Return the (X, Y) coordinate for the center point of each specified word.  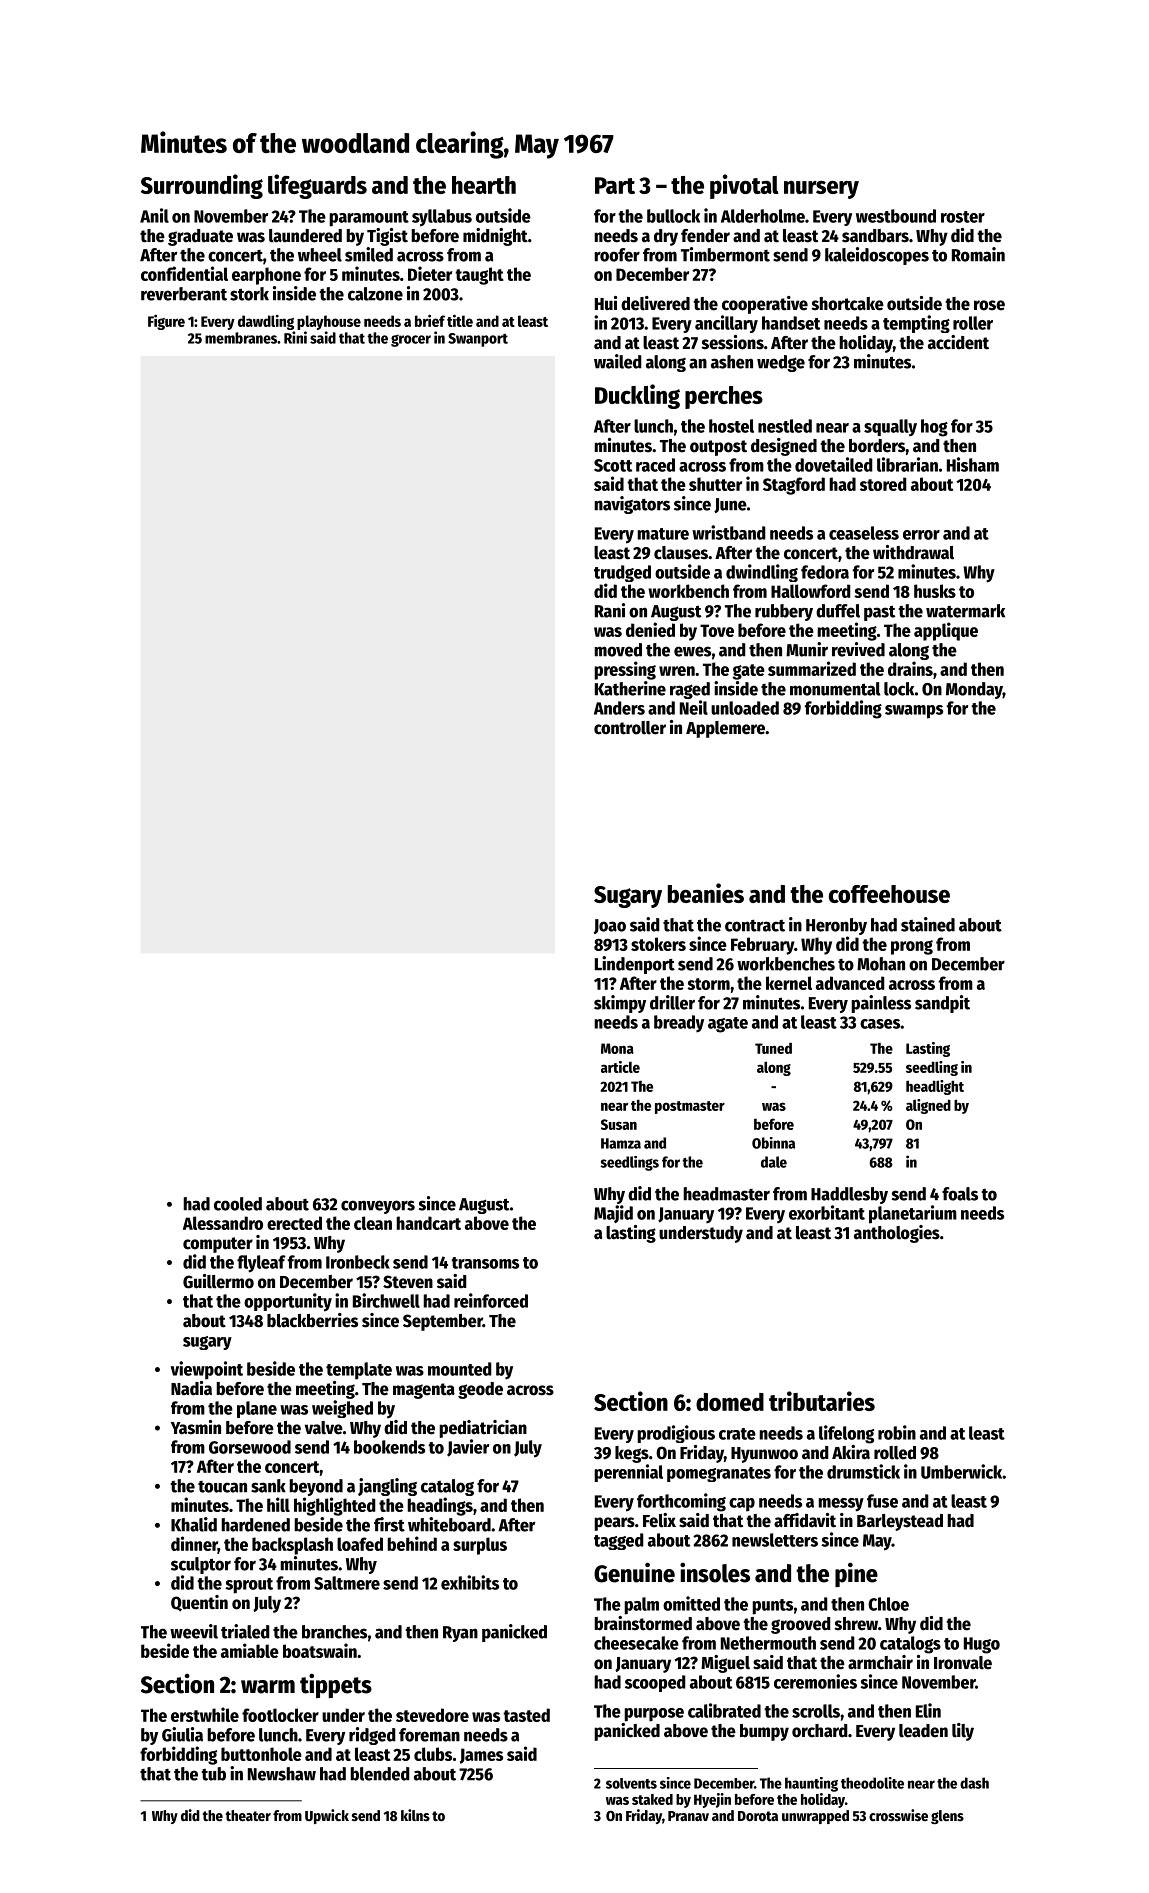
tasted (526, 1715)
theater (248, 1815)
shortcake (848, 304)
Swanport (478, 340)
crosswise (898, 1815)
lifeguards (317, 186)
